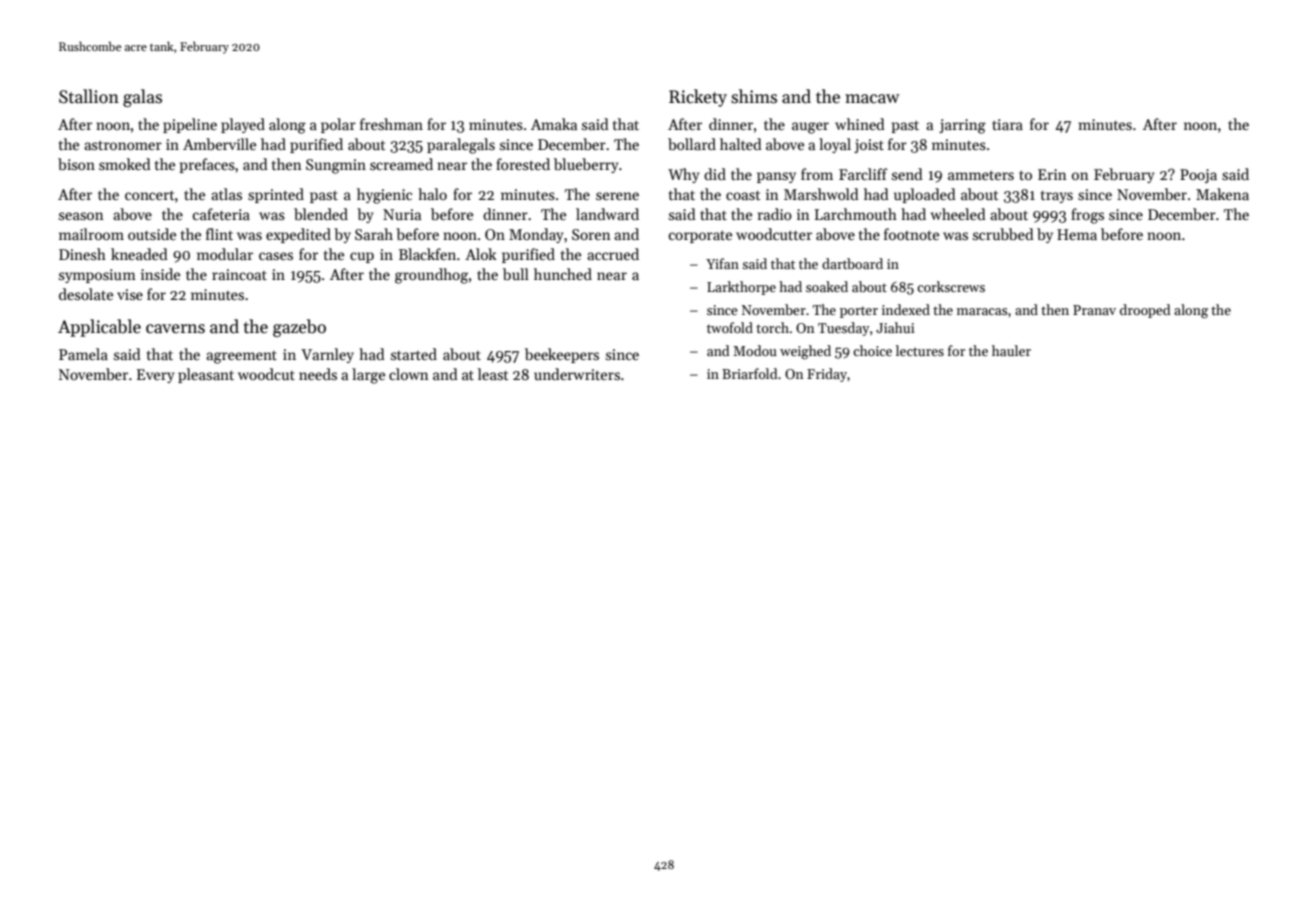 Image resolution: width=1308 pixels, height=924 pixels. Describe the element at coordinates (613, 254) in the screenshot. I see `accrued` at that location.
